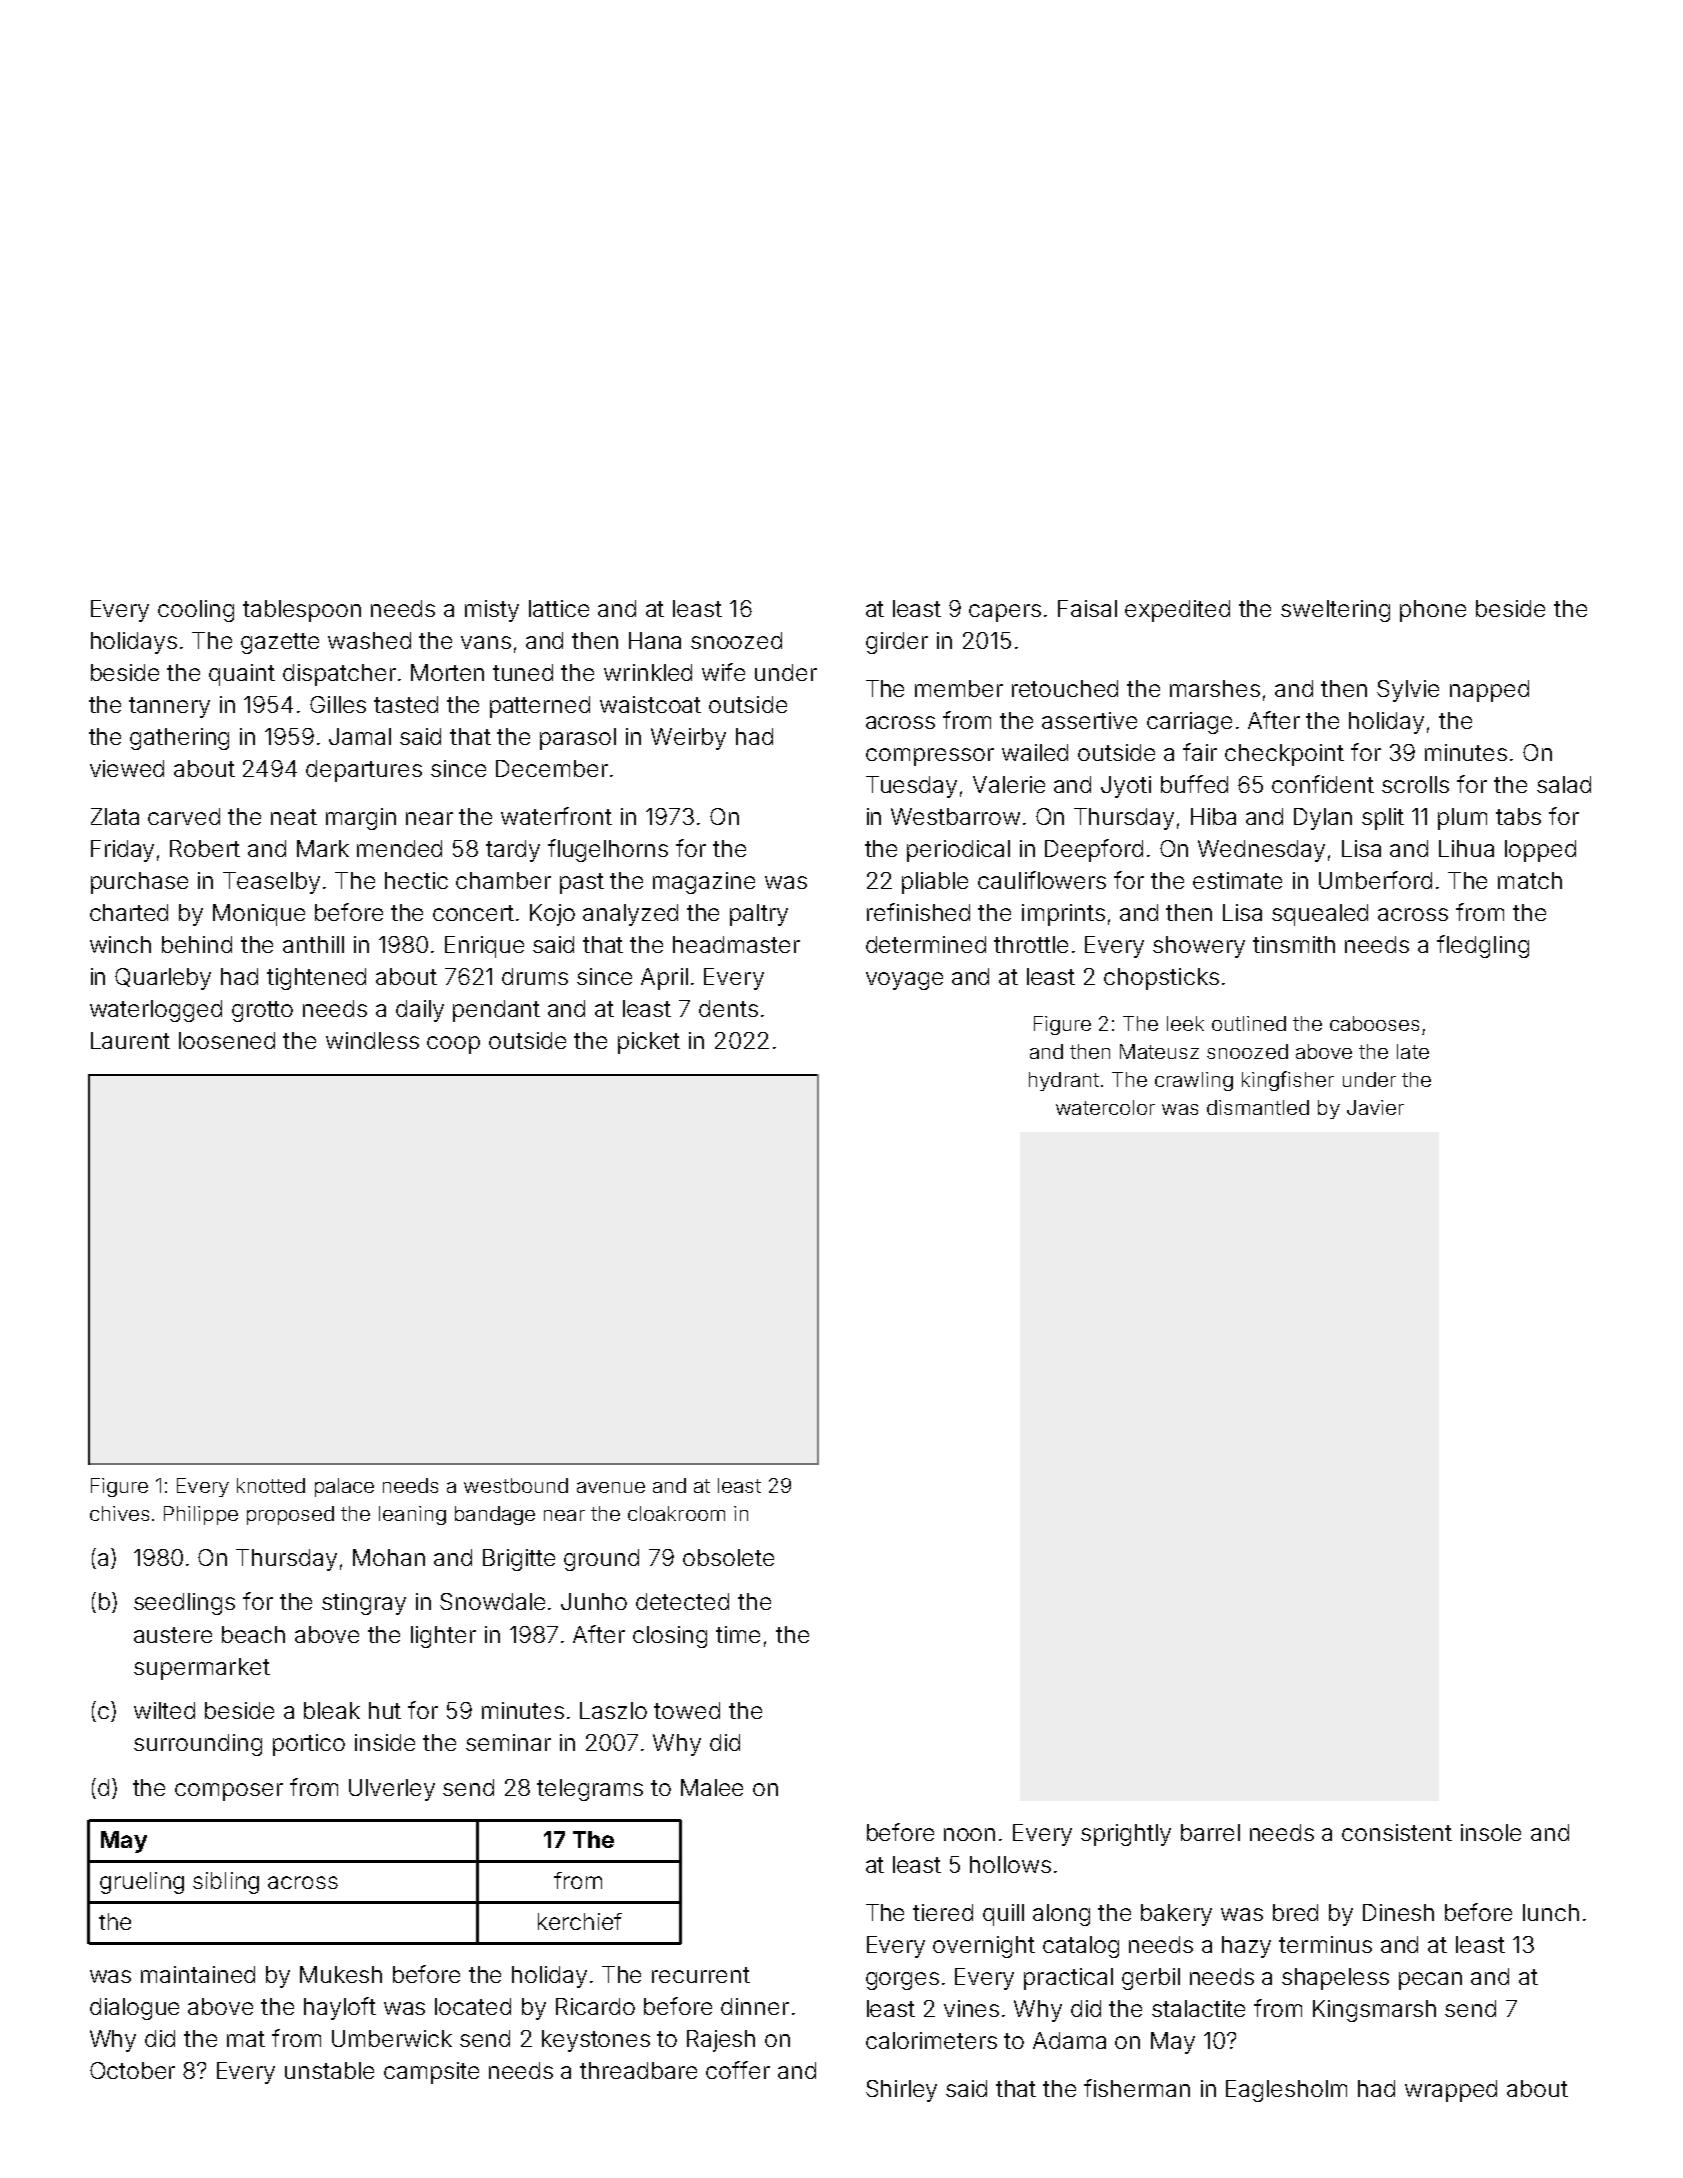  I want to click on girder, so click(897, 643).
